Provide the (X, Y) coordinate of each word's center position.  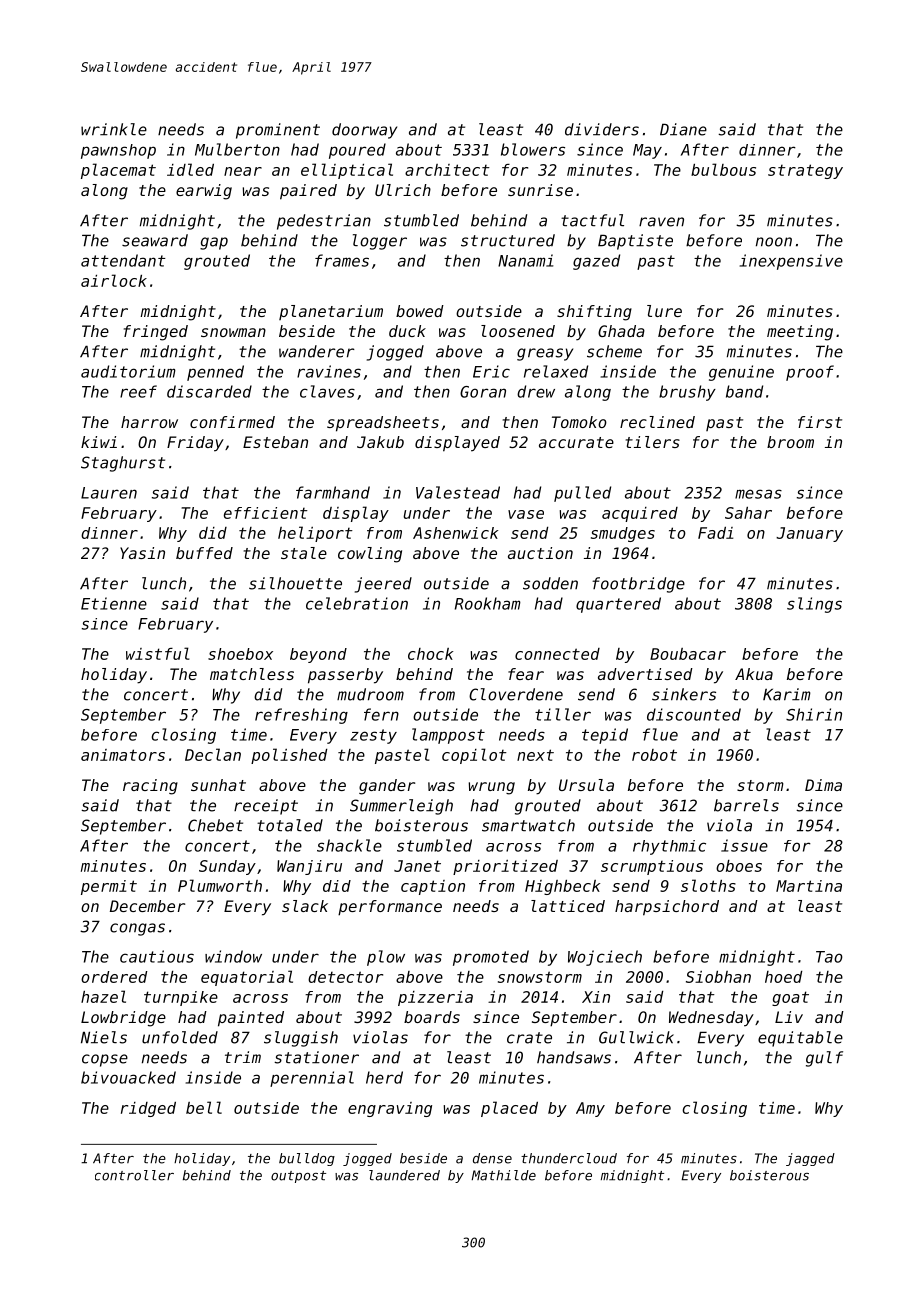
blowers (533, 149)
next (535, 755)
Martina (809, 886)
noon (774, 242)
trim (243, 1057)
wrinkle (114, 129)
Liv (789, 1017)
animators (123, 755)
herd (384, 1077)
